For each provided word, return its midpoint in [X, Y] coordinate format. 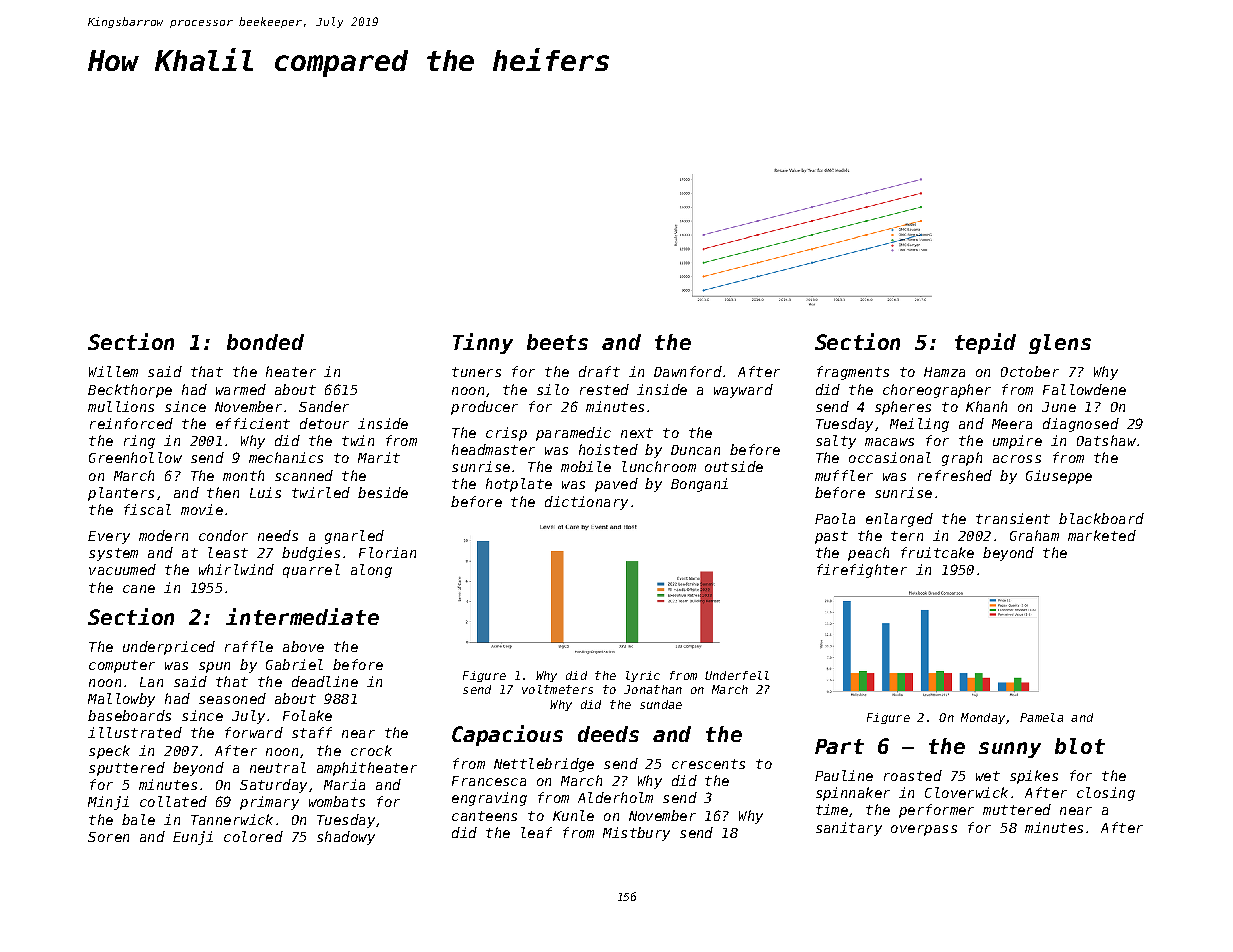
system [113, 554]
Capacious [507, 735]
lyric [643, 676]
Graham [1034, 535]
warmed [241, 389]
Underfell [737, 675]
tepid [985, 343]
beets [557, 342]
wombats [337, 801]
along [371, 571]
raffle [249, 646]
